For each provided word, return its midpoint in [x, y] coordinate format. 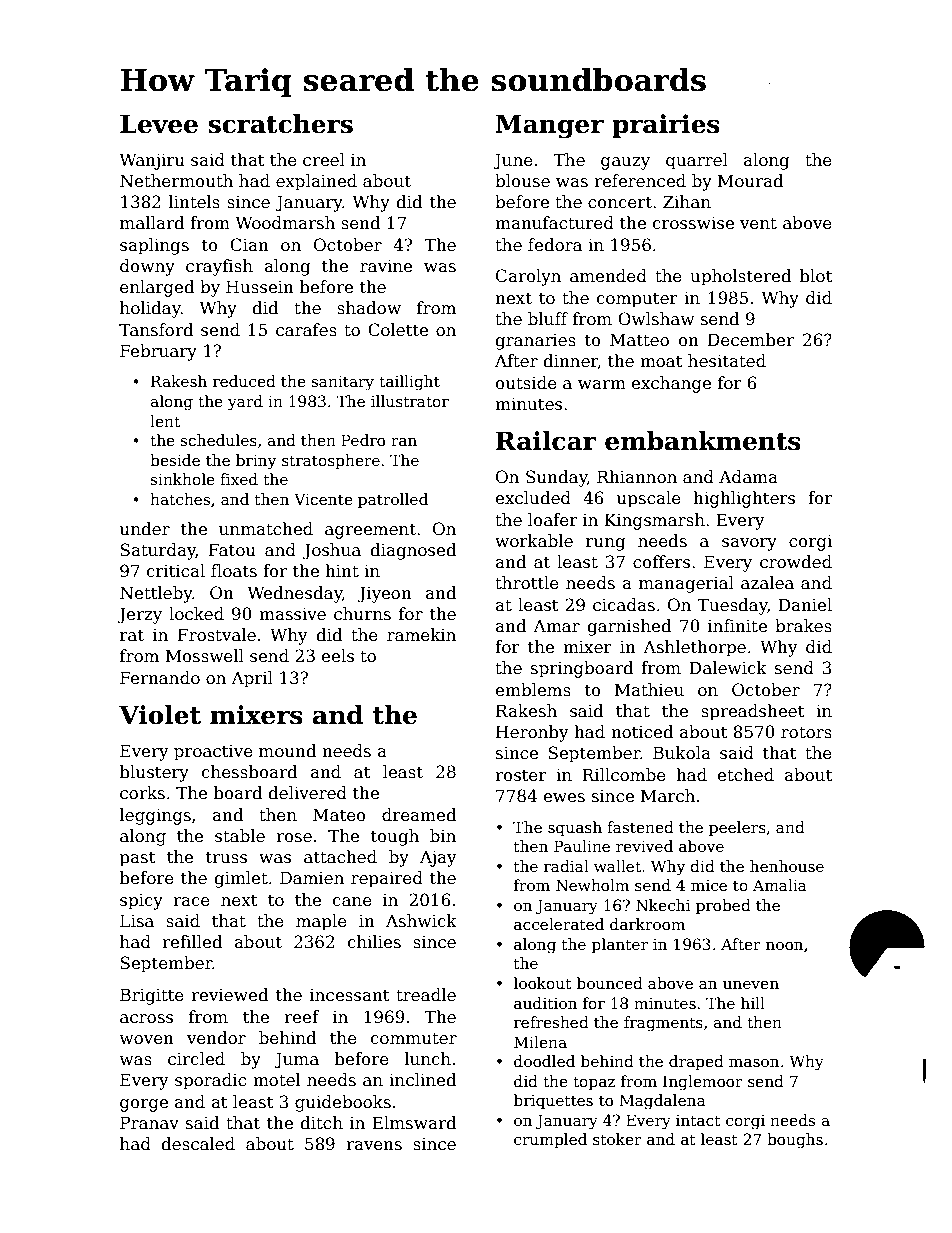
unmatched [266, 529]
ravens [374, 1146]
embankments [703, 441]
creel [324, 160]
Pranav [149, 1123]
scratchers [280, 124]
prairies [666, 126]
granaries [535, 342]
